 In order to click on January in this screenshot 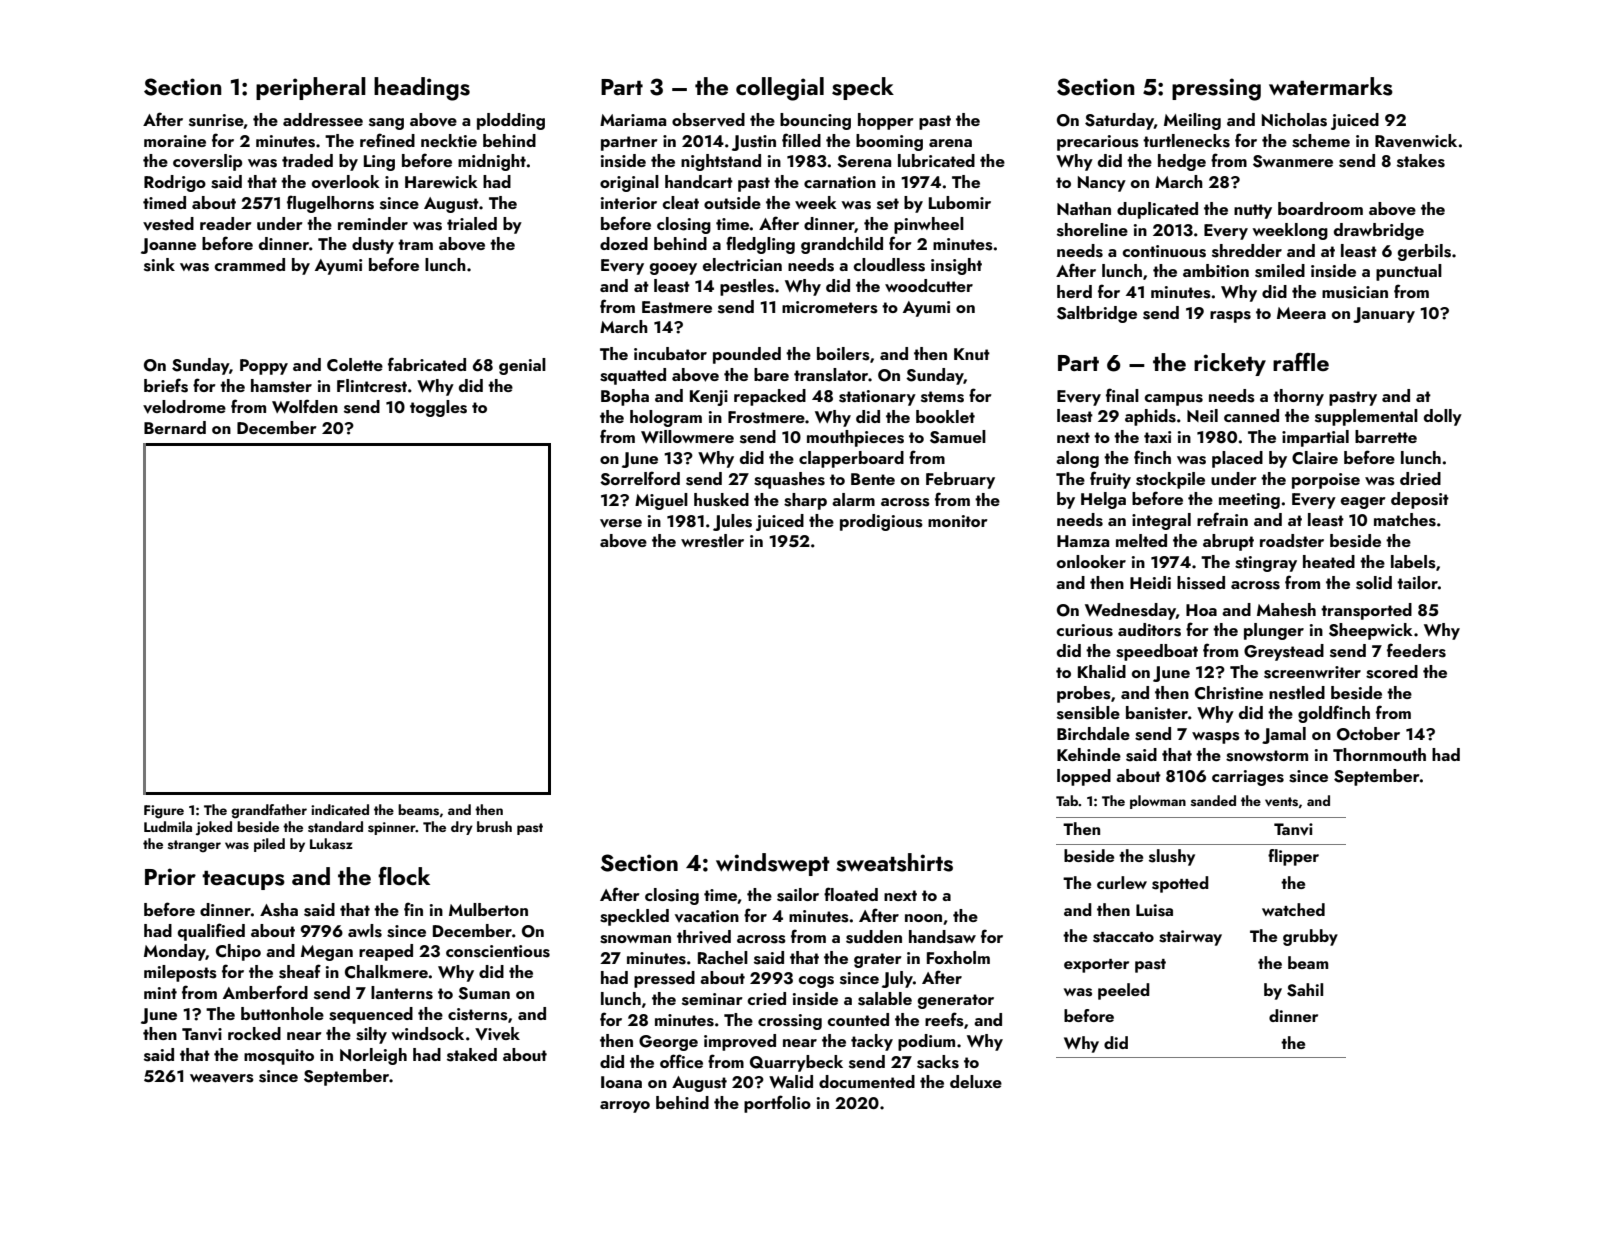, I will do `click(1384, 315)`.
